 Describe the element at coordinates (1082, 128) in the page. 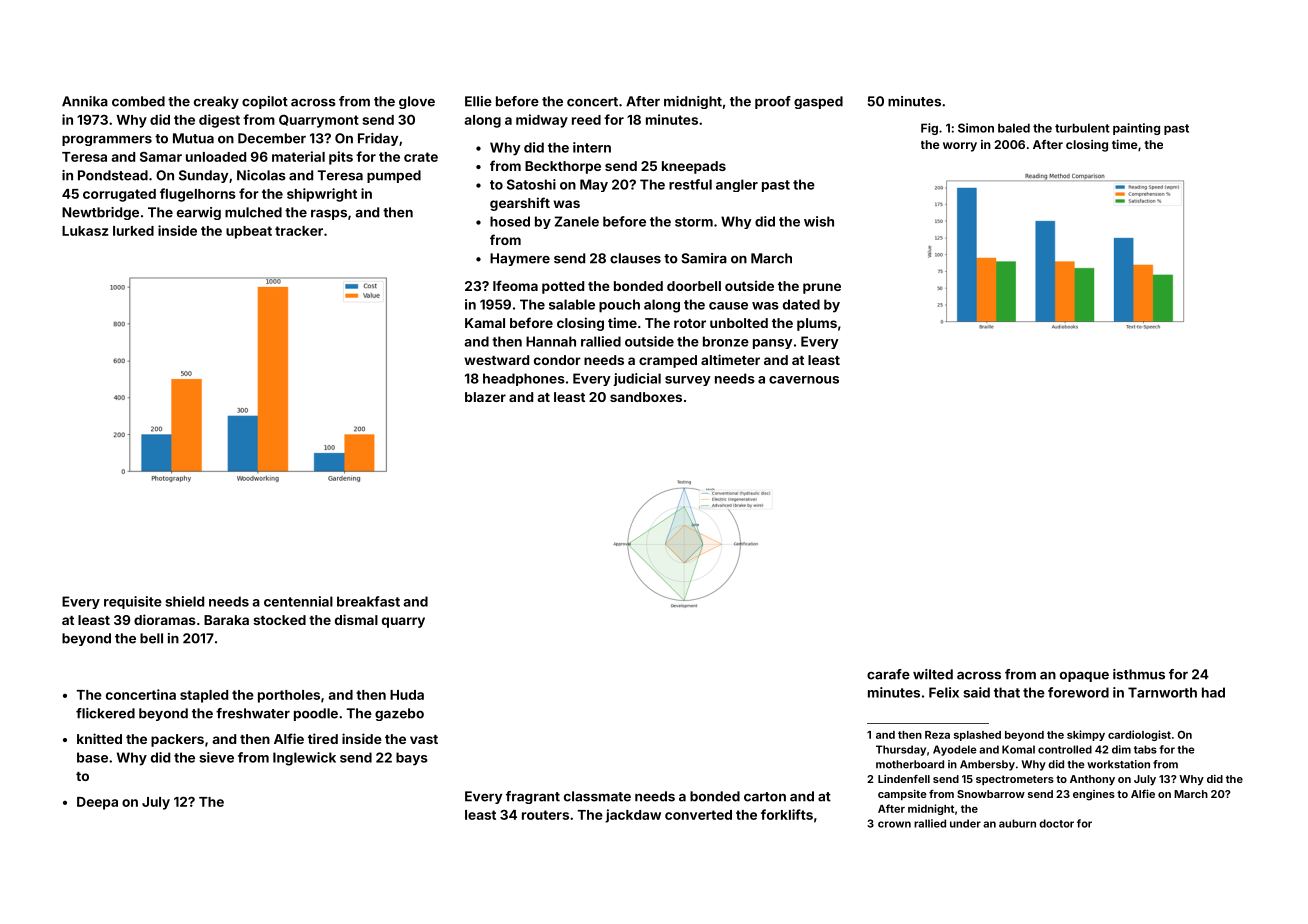

I see `turbulent` at that location.
